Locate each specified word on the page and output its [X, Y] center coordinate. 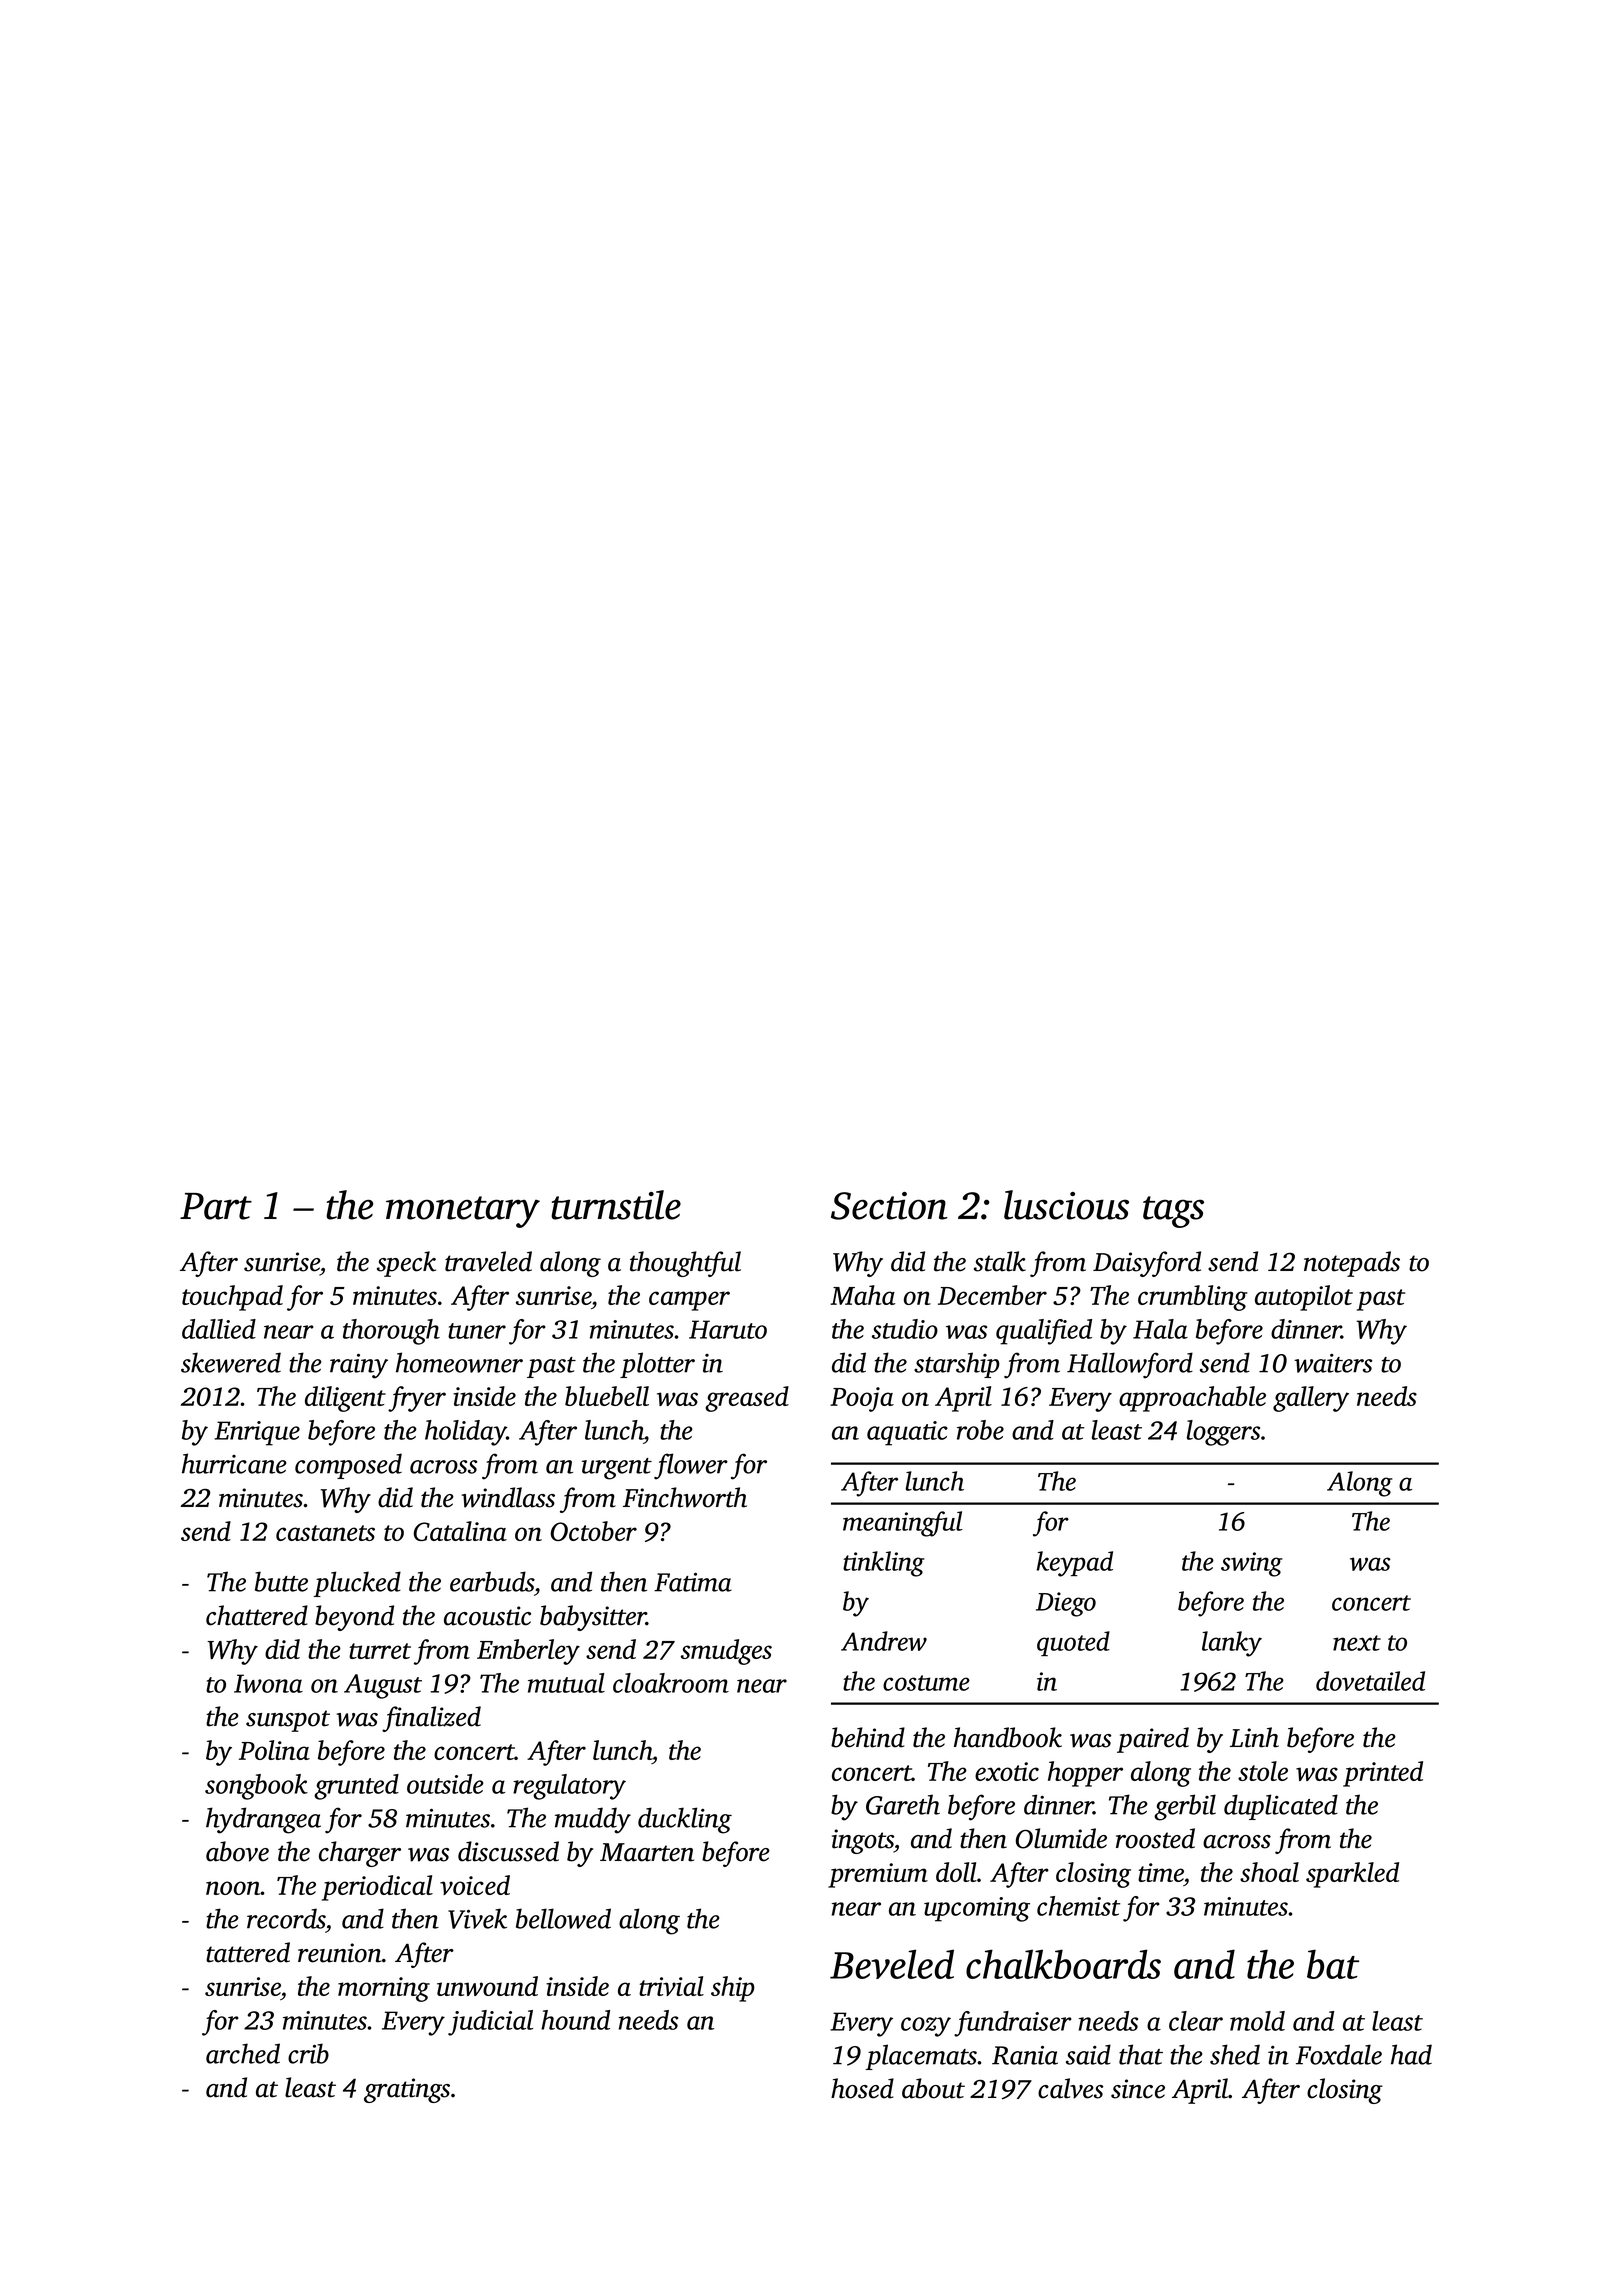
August [383, 1686]
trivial [671, 1986]
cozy [926, 2027]
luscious [1066, 1205]
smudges [726, 1652]
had [1411, 2054]
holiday [466, 1433]
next [1357, 1643]
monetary [463, 1212]
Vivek [477, 1918]
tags [1173, 1212]
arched [243, 2053]
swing [1252, 1564]
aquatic [907, 1433]
